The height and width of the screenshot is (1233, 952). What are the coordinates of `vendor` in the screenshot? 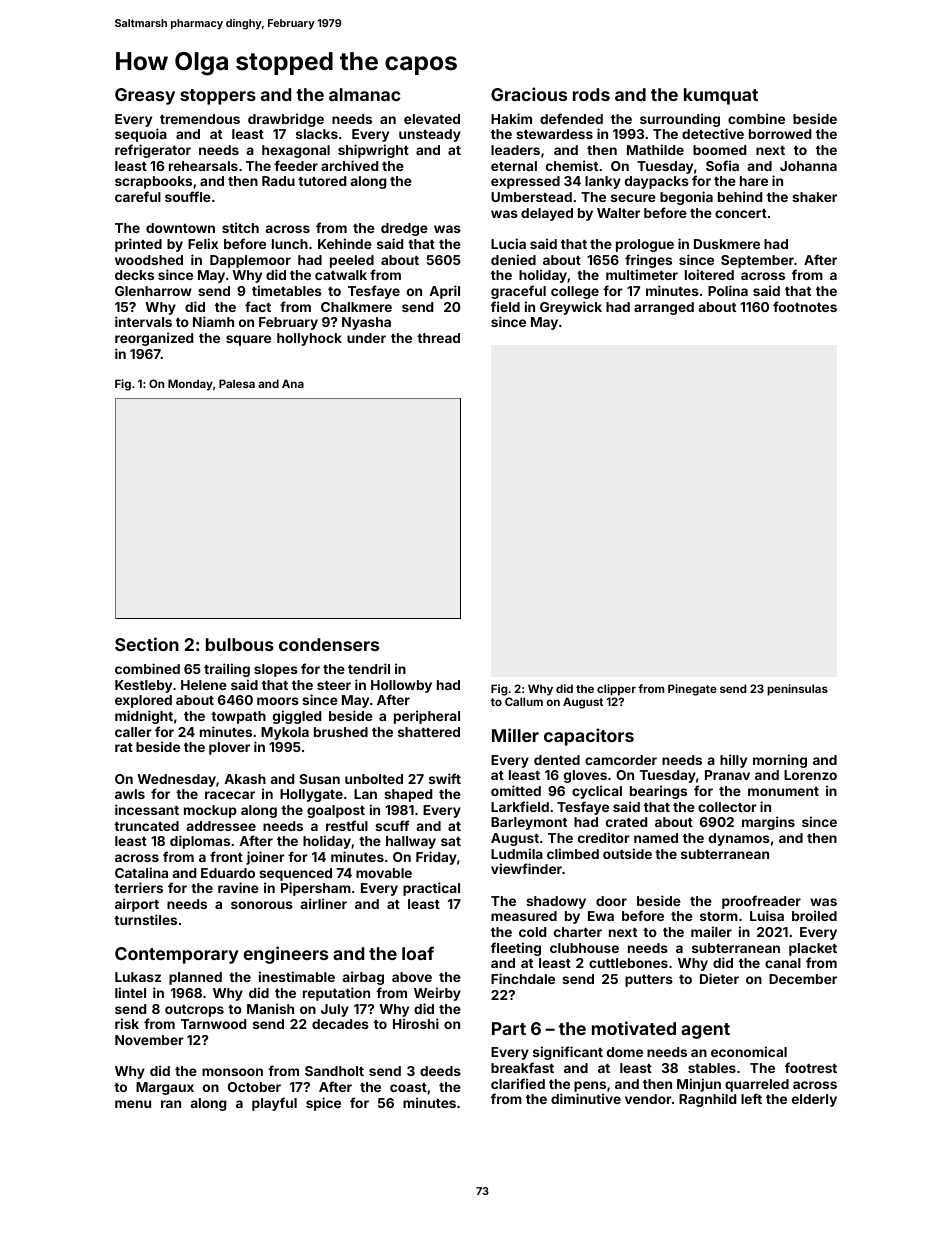 It's located at (648, 1099).
